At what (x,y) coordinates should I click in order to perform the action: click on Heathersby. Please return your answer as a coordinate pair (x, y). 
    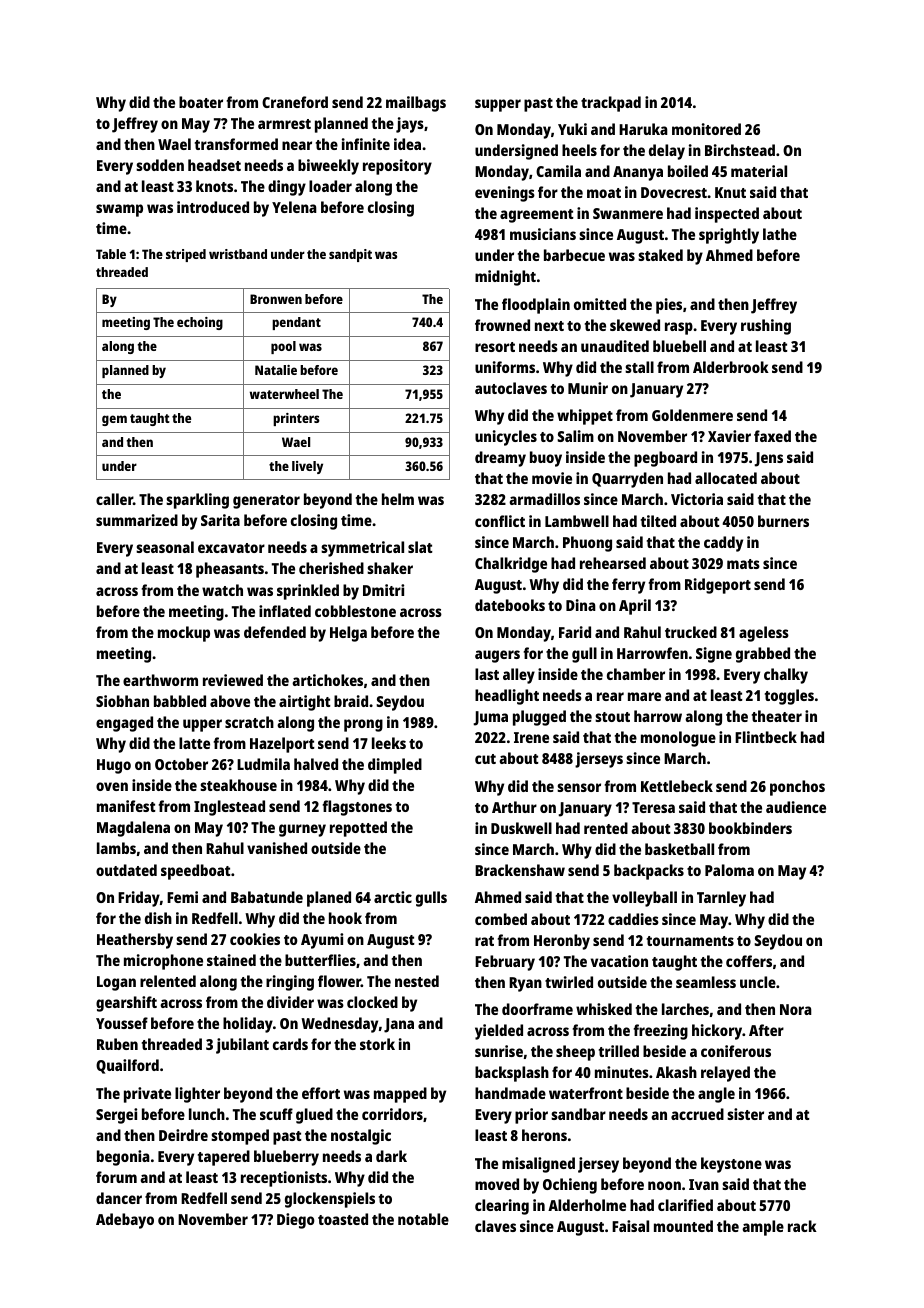
    Looking at the image, I should click on (135, 941).
